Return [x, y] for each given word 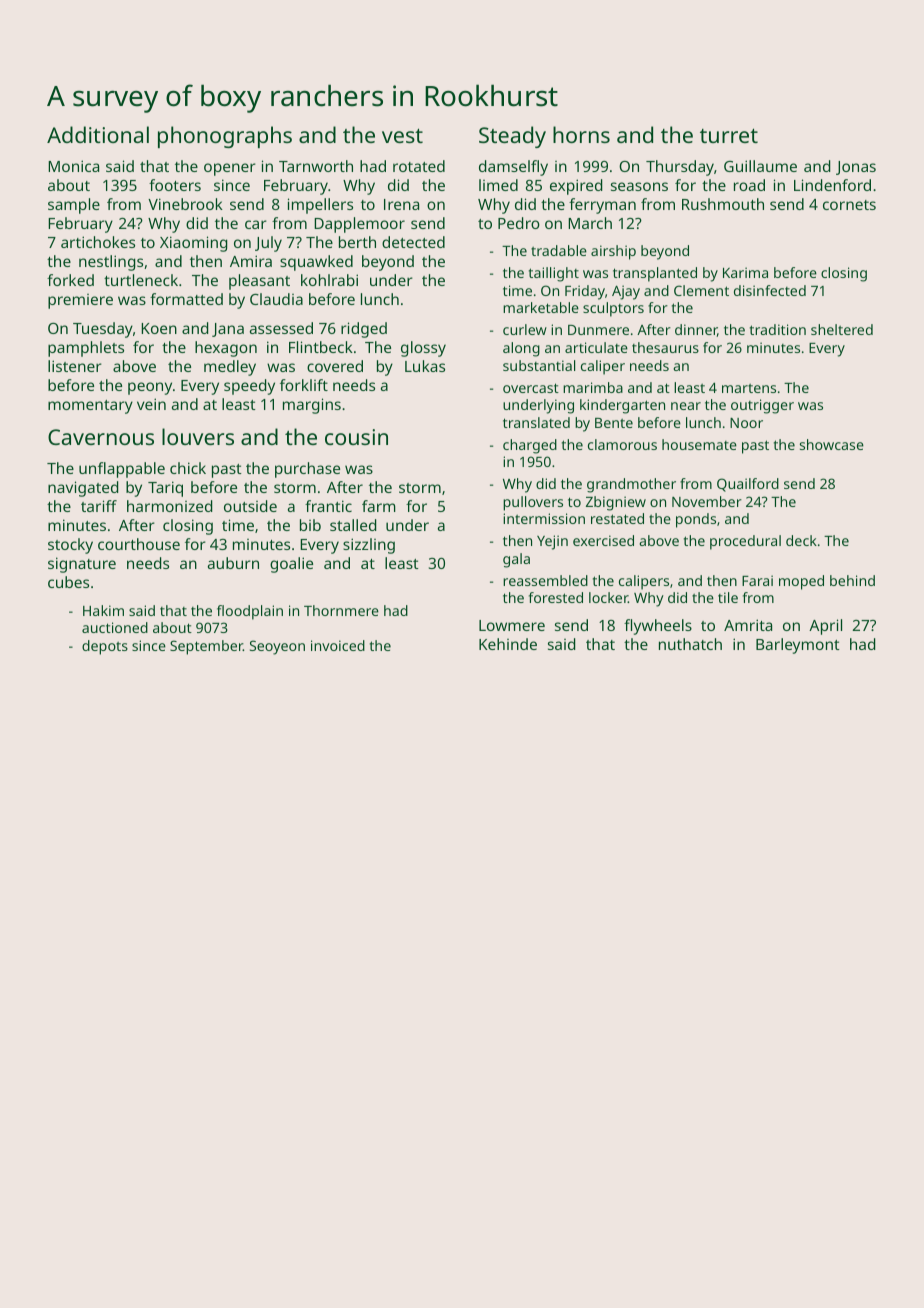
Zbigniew [616, 503]
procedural [745, 542]
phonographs [225, 137]
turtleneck [141, 280]
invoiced [338, 645]
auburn [233, 563]
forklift [304, 385]
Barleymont [798, 646]
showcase [832, 444]
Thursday [680, 168]
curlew [525, 329]
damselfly [513, 168]
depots [105, 647]
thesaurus [665, 347]
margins [312, 406]
